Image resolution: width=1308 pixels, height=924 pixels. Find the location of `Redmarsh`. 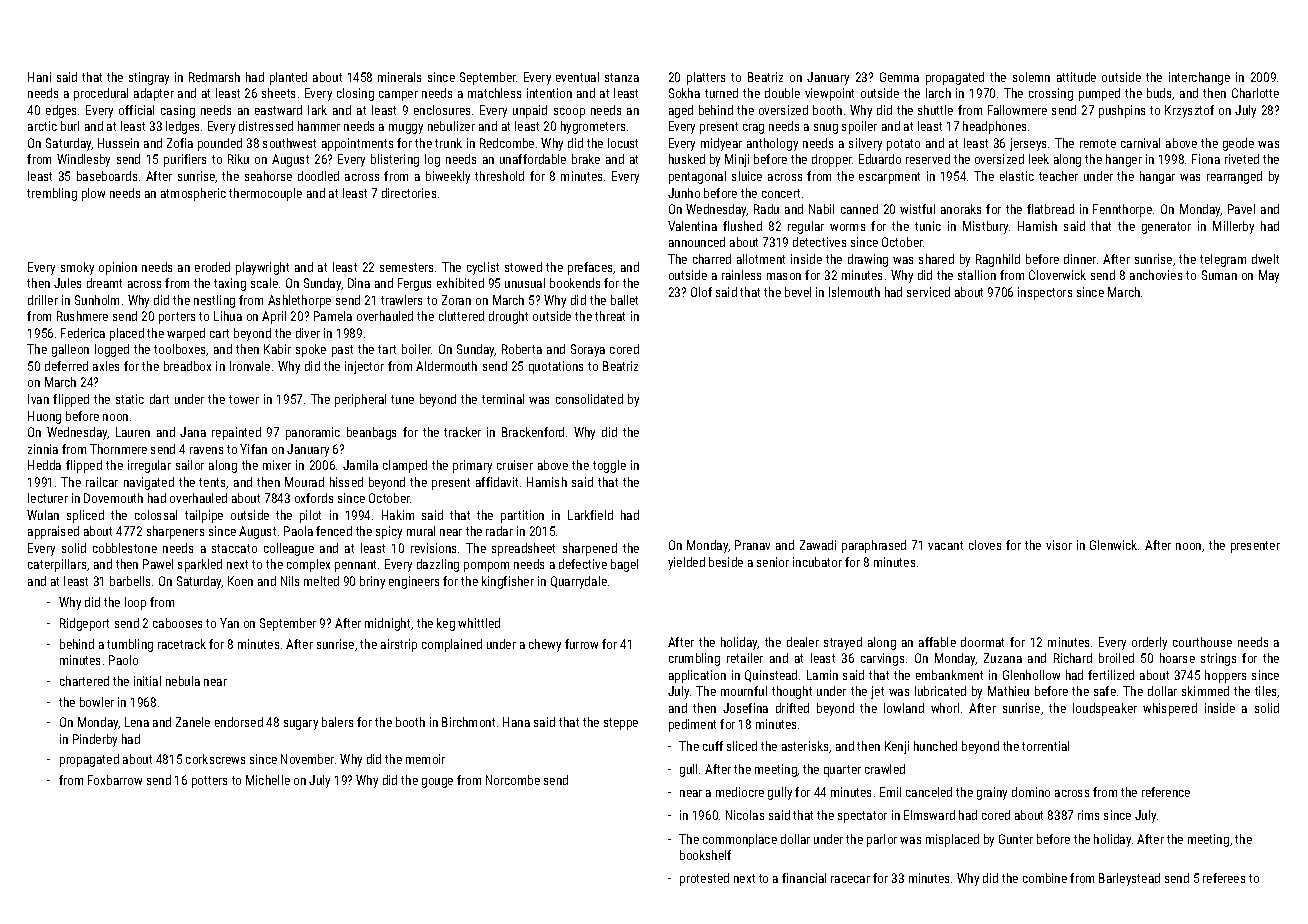

Redmarsh is located at coordinates (214, 77).
